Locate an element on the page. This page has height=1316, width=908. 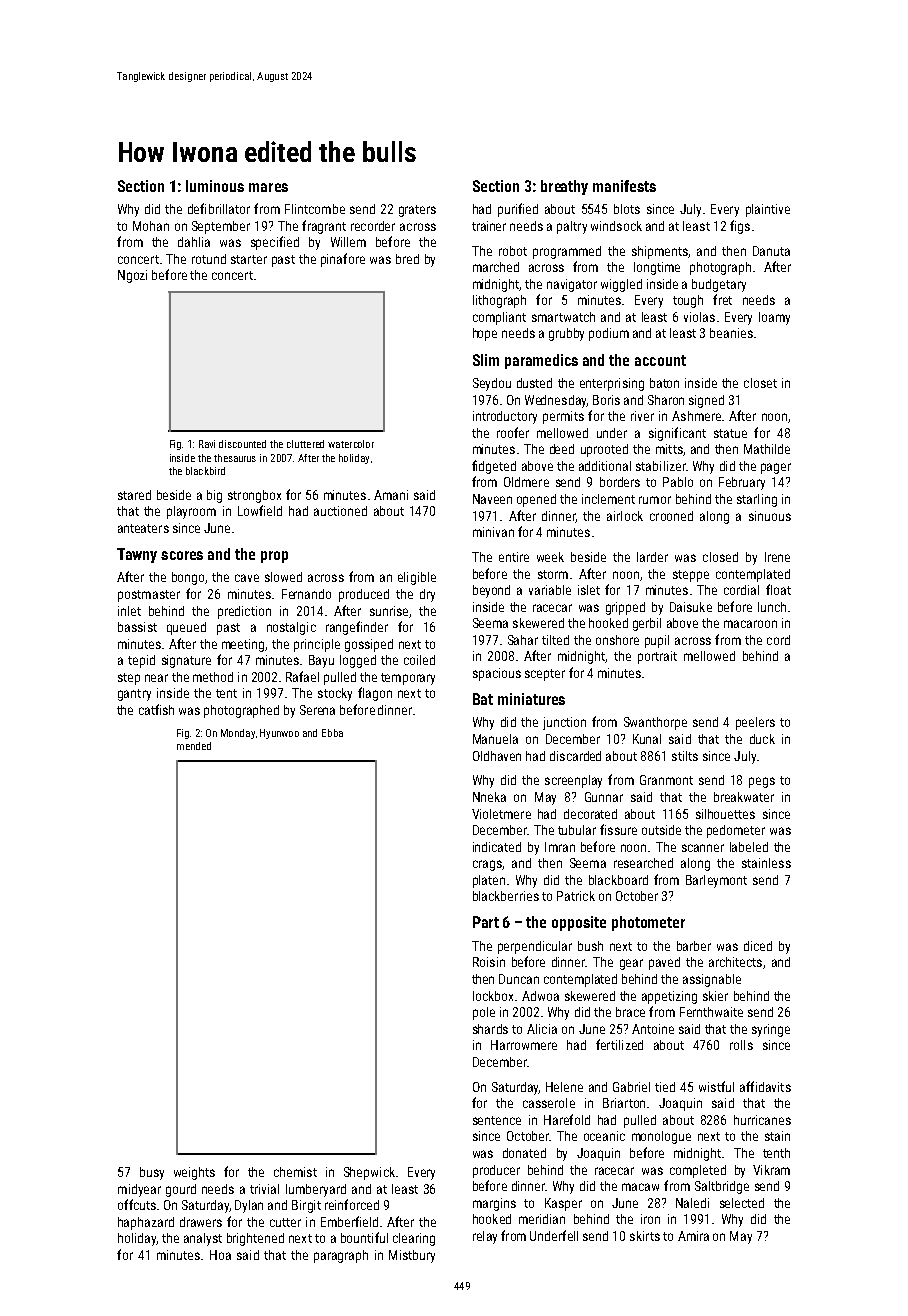
rotund is located at coordinates (209, 259).
